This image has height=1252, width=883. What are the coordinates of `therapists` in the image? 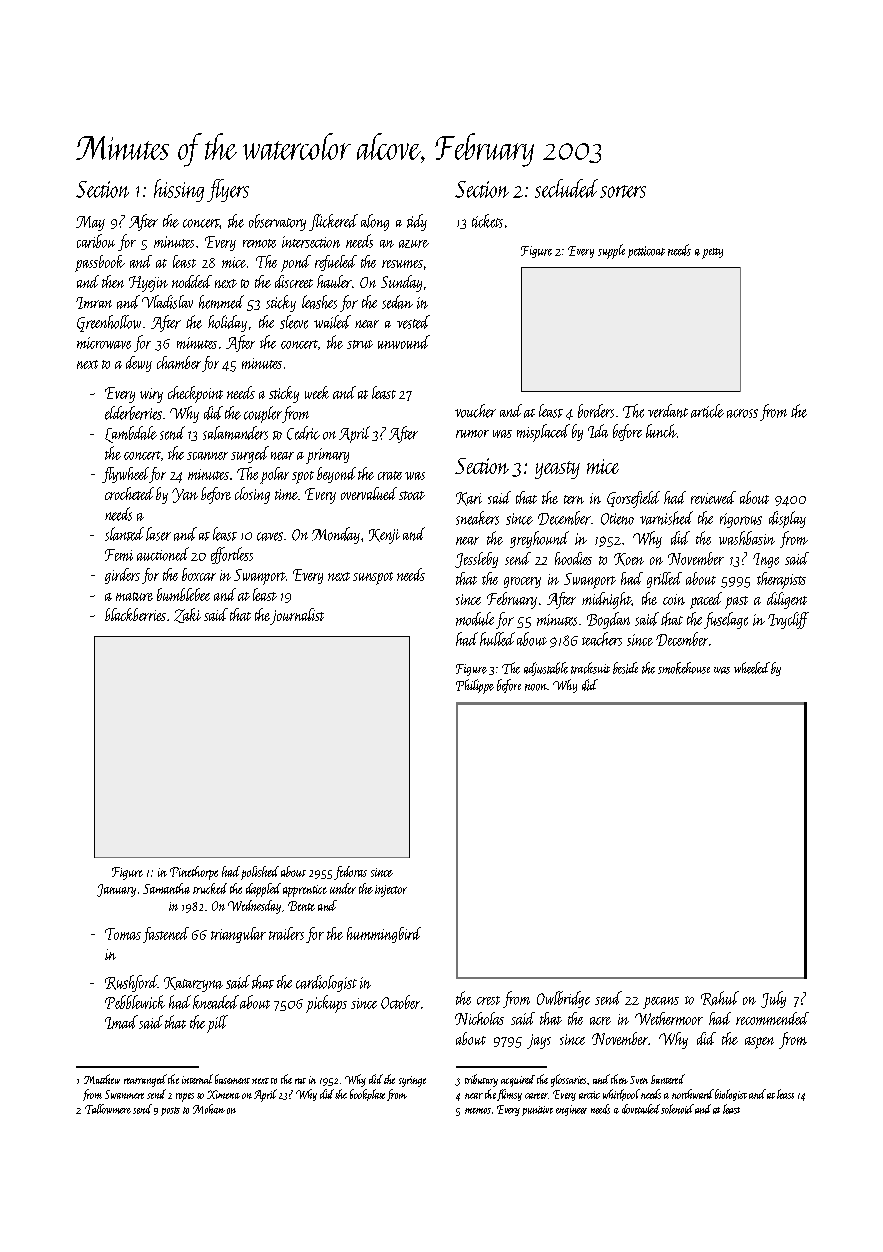 It's located at (781, 580).
